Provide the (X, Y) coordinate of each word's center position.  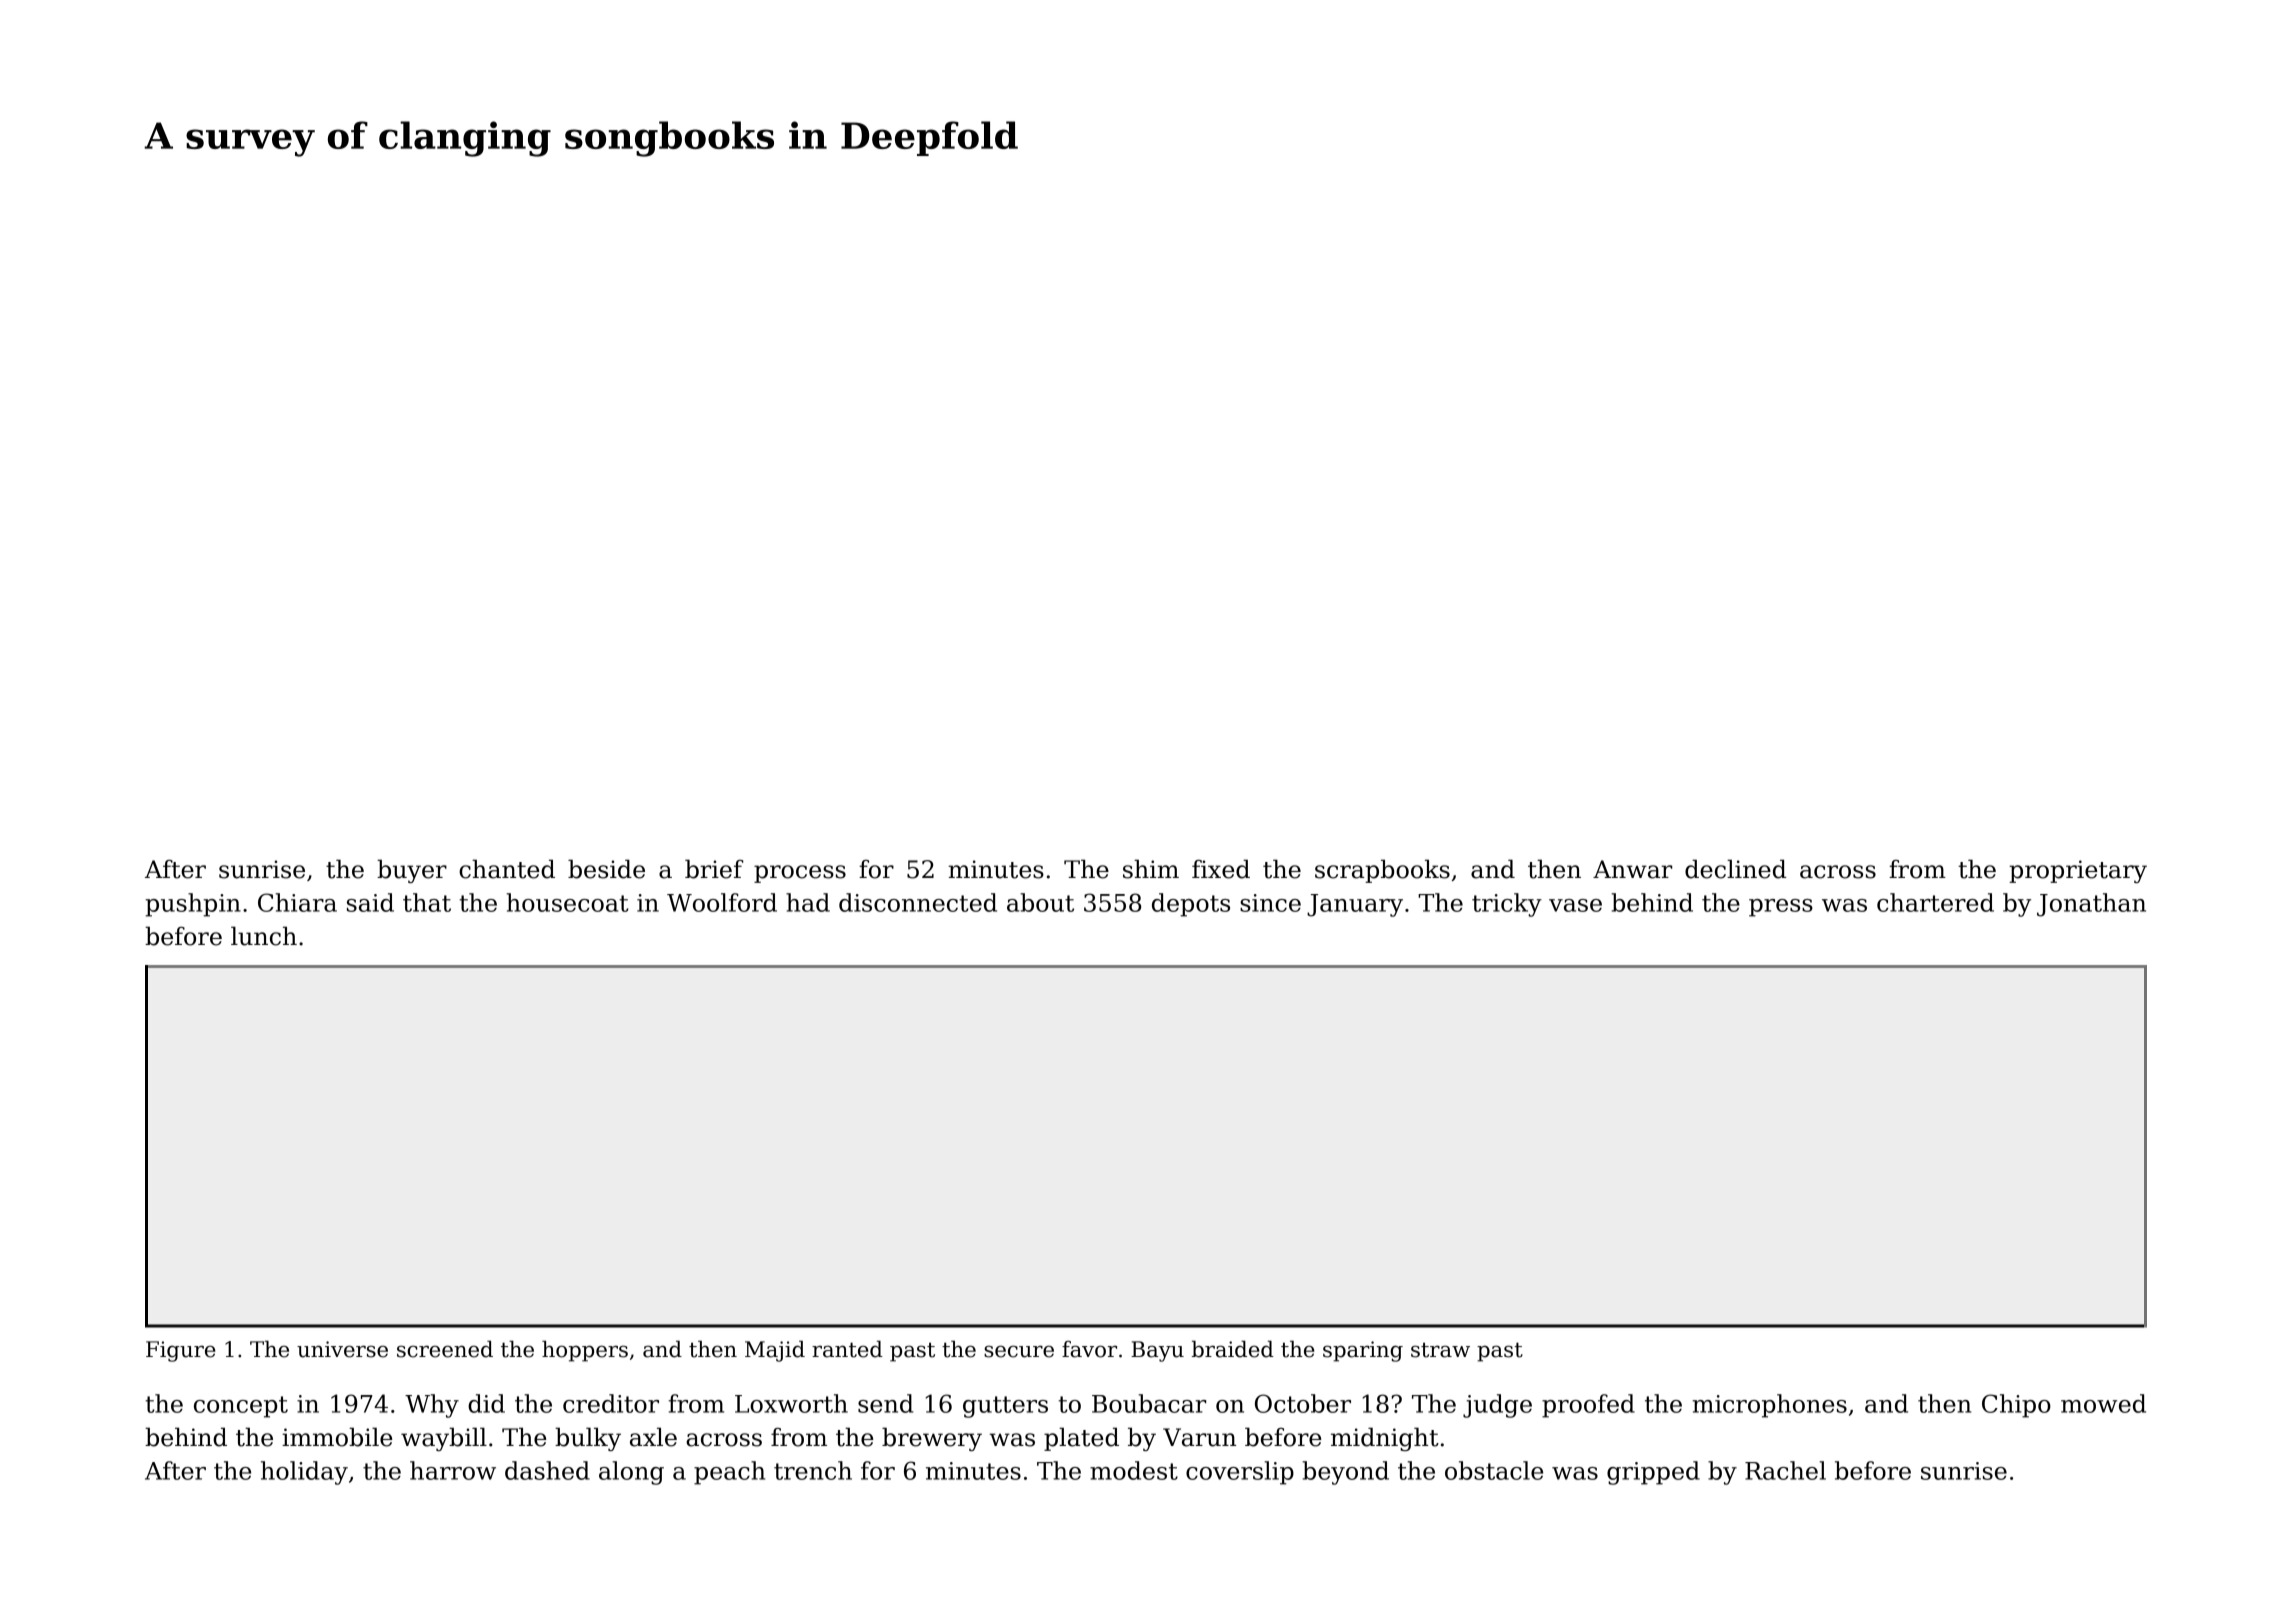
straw (1440, 1350)
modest (1134, 1470)
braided (1233, 1349)
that (427, 902)
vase (1575, 905)
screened (445, 1349)
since (1270, 903)
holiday (304, 1473)
